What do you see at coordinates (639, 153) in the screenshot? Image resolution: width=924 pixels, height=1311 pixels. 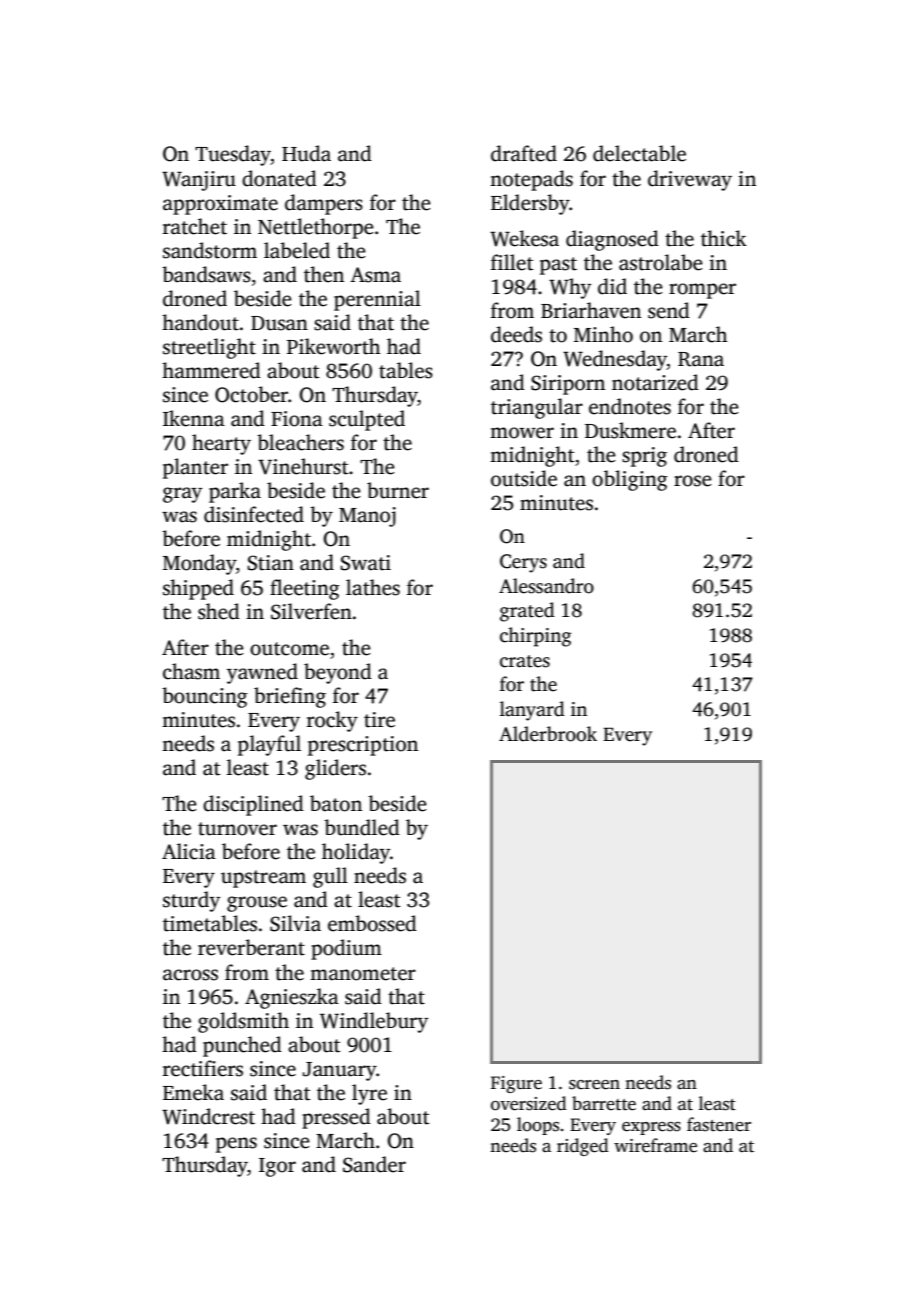 I see `delectable` at bounding box center [639, 153].
